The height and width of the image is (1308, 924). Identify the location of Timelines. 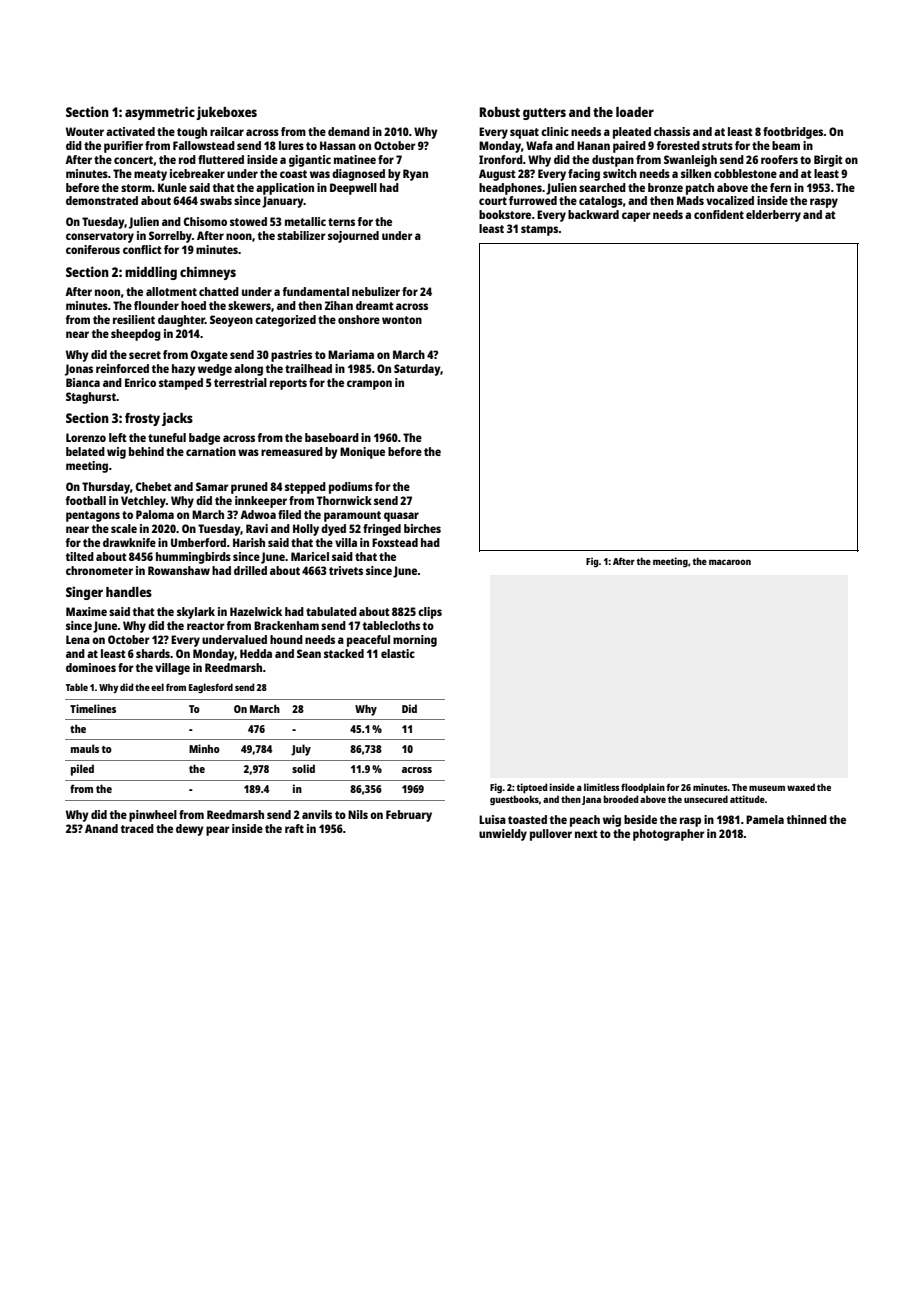
(93, 708).
